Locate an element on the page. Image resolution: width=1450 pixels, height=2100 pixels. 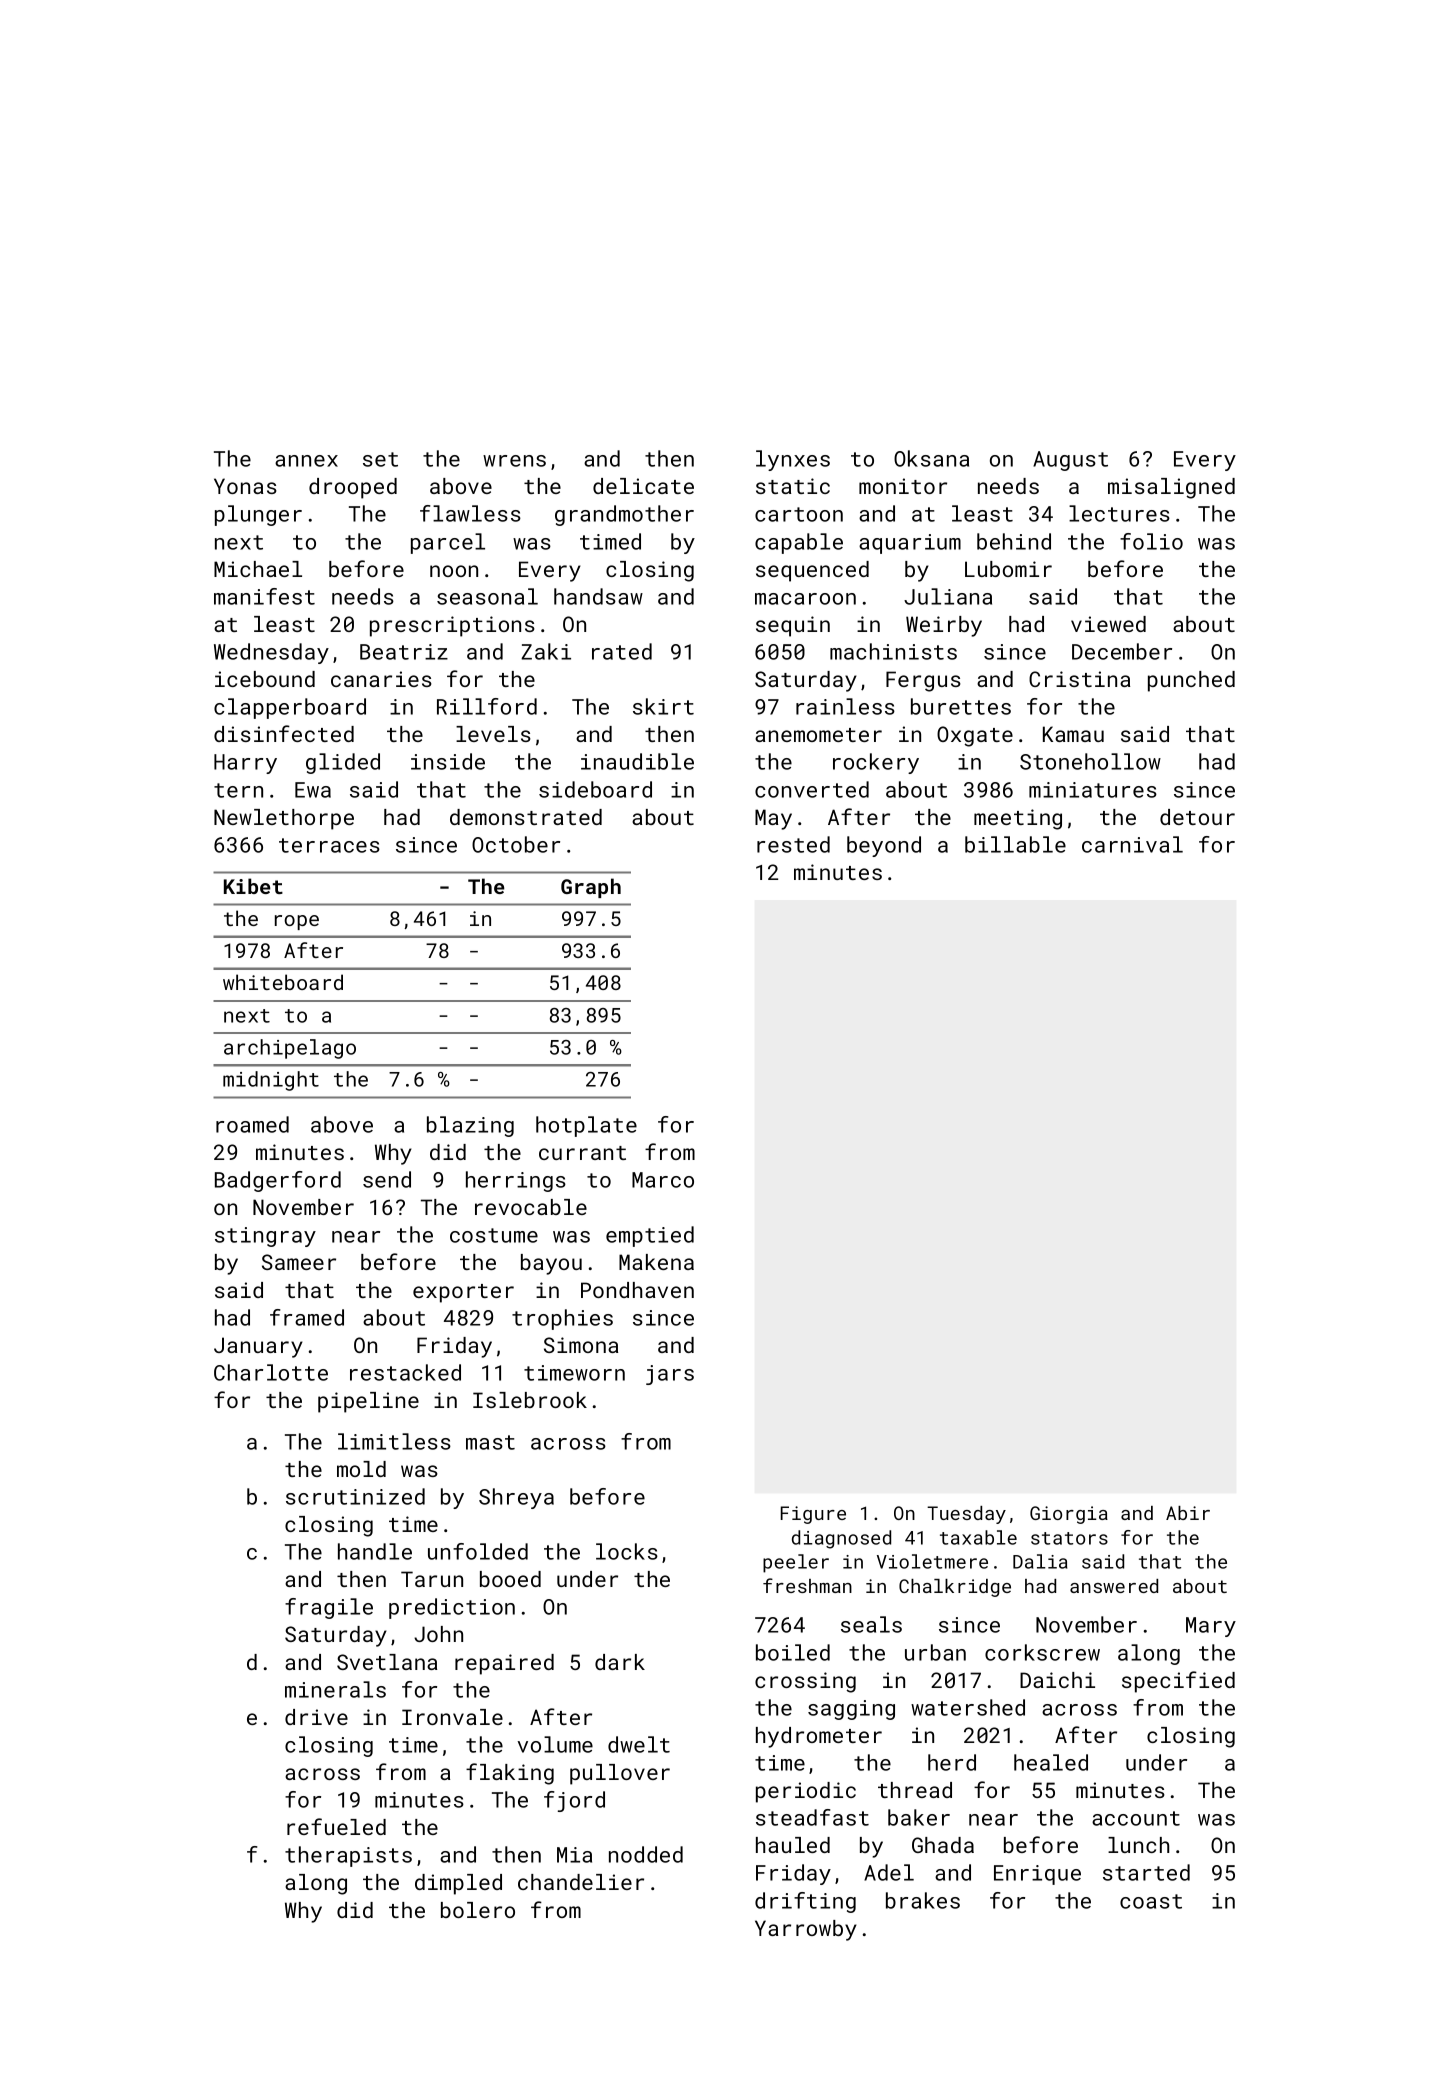
beyond is located at coordinates (884, 846).
